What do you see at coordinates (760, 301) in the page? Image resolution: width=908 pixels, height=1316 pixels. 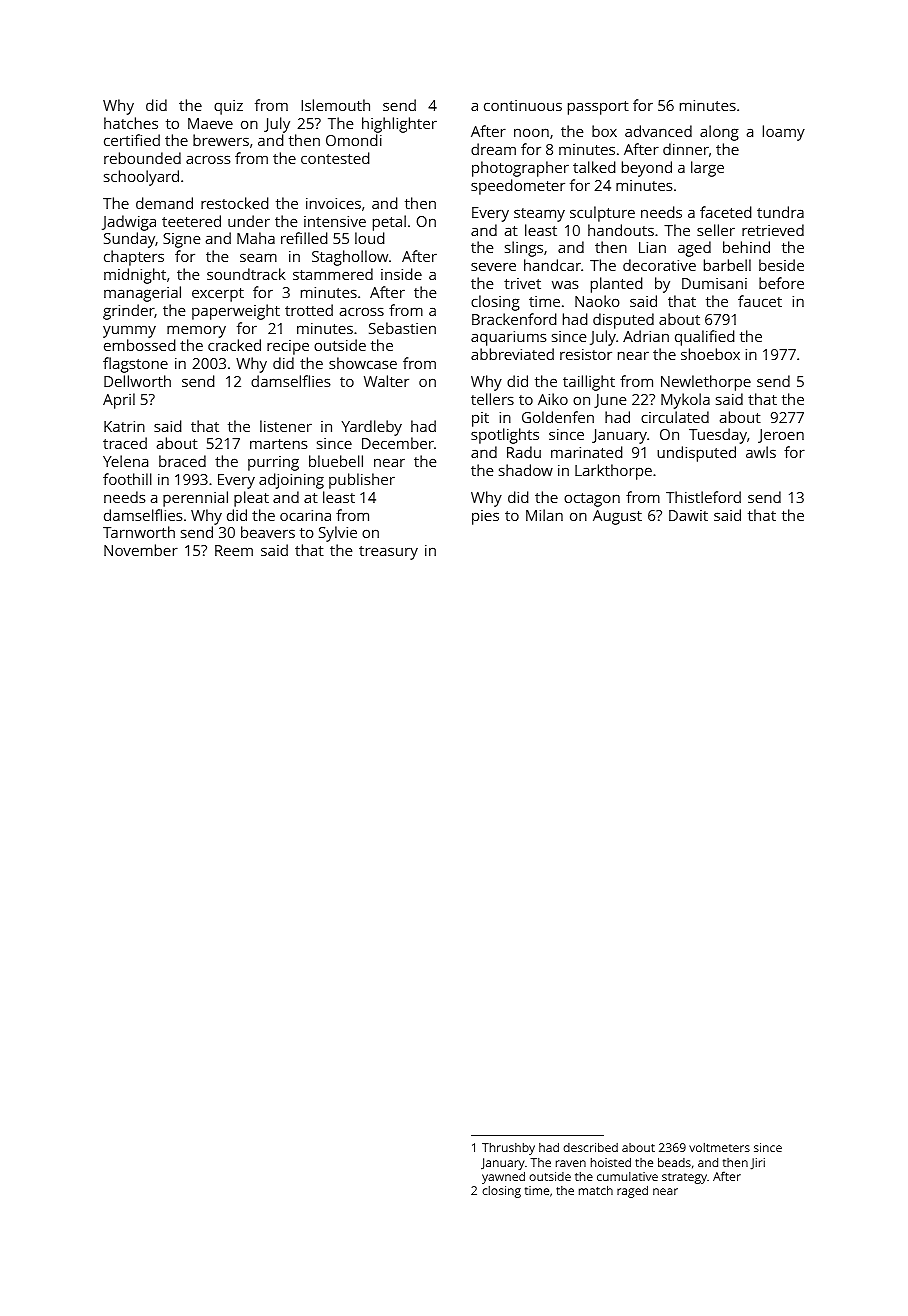 I see `faucet` at bounding box center [760, 301].
